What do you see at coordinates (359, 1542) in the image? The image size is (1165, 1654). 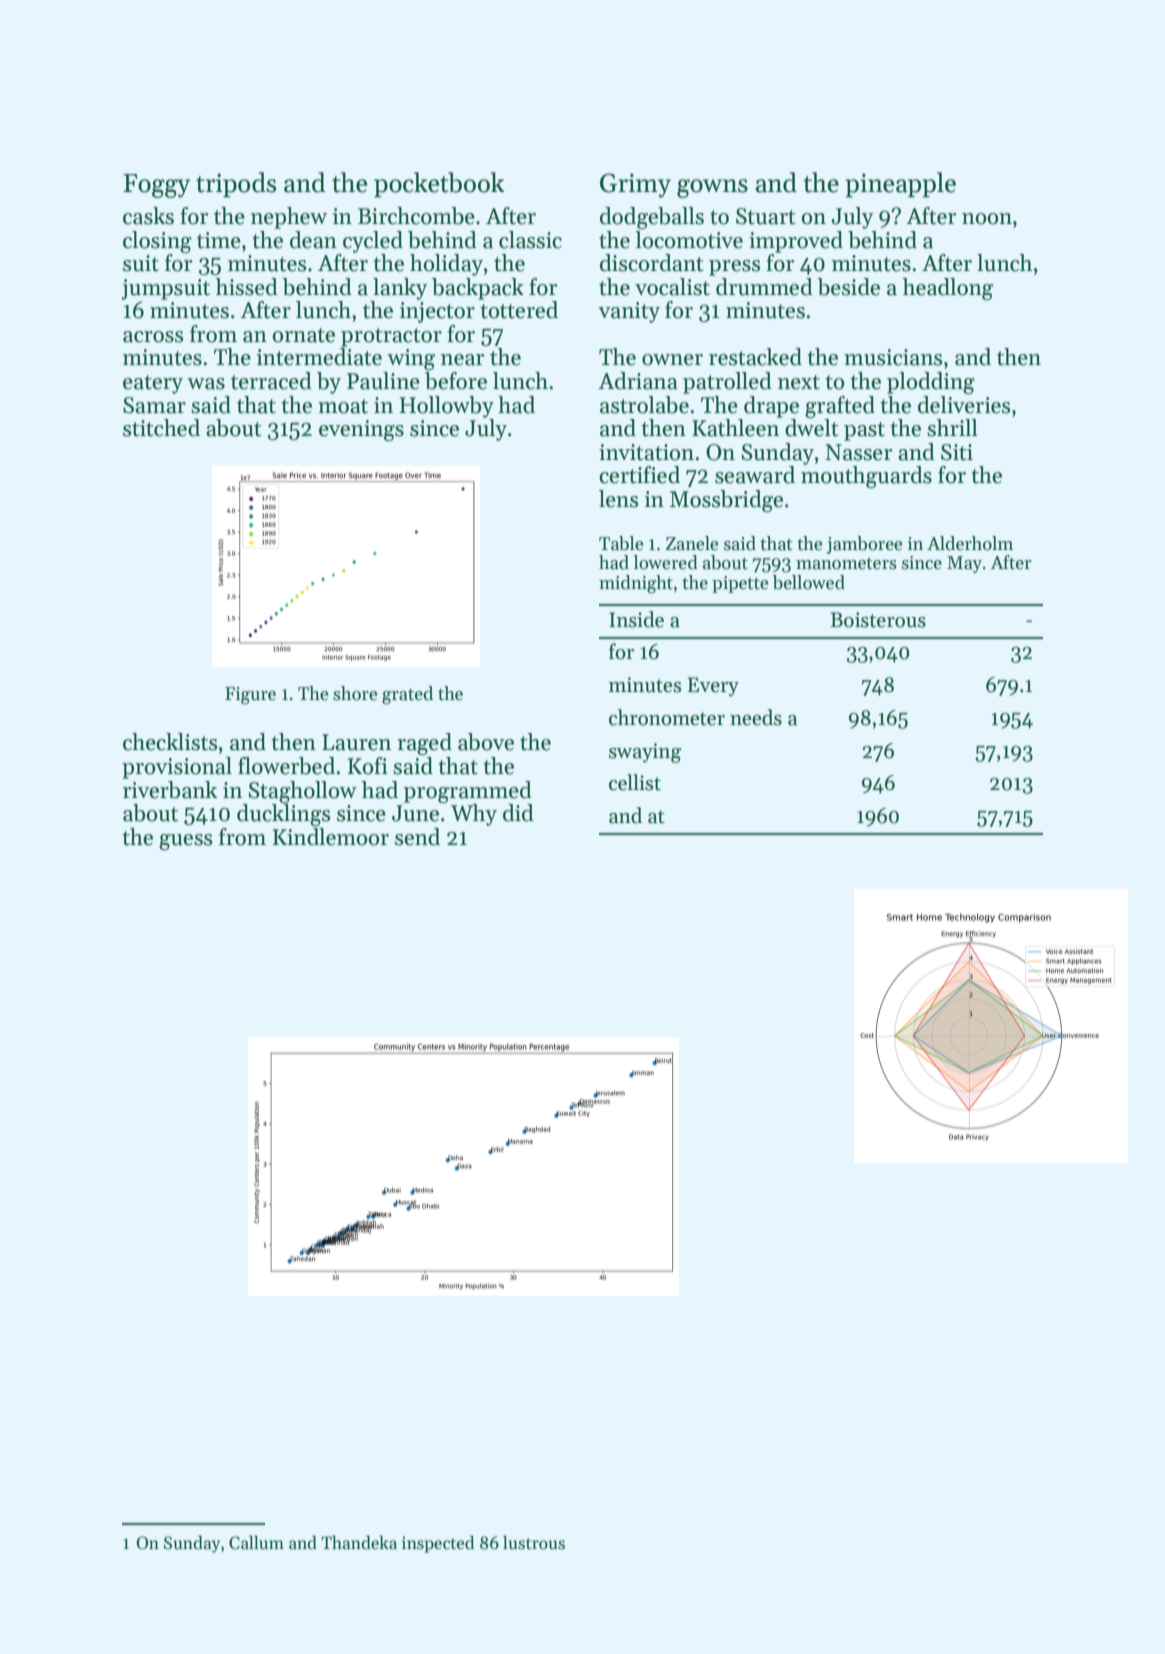 I see `Thandeka` at bounding box center [359, 1542].
